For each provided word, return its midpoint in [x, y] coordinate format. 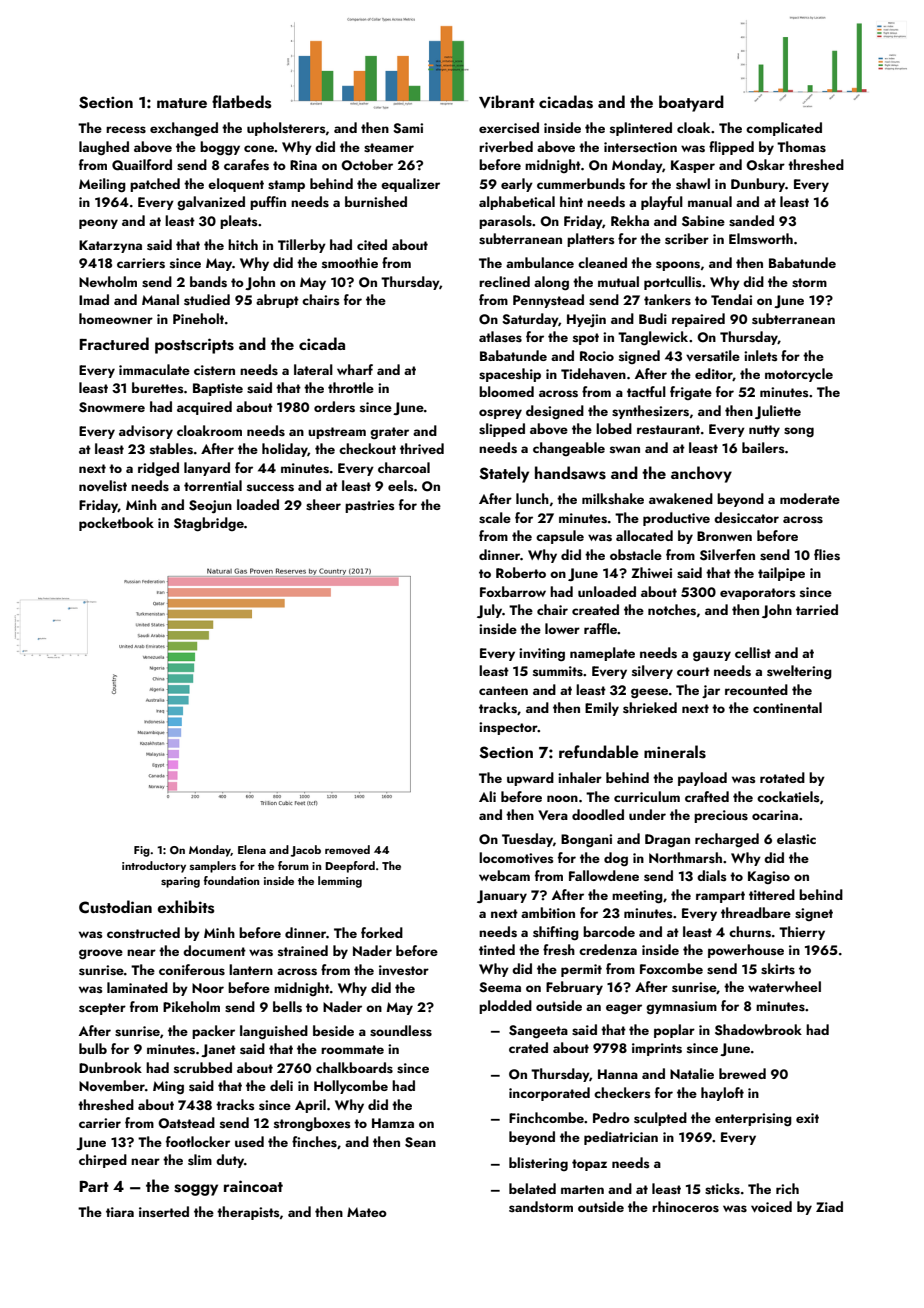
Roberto [521, 572]
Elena [252, 849]
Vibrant [507, 101]
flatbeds [241, 102]
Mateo [367, 1212]
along [551, 283]
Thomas [801, 147]
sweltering [799, 672]
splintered [641, 129]
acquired [204, 408]
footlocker [198, 1141]
